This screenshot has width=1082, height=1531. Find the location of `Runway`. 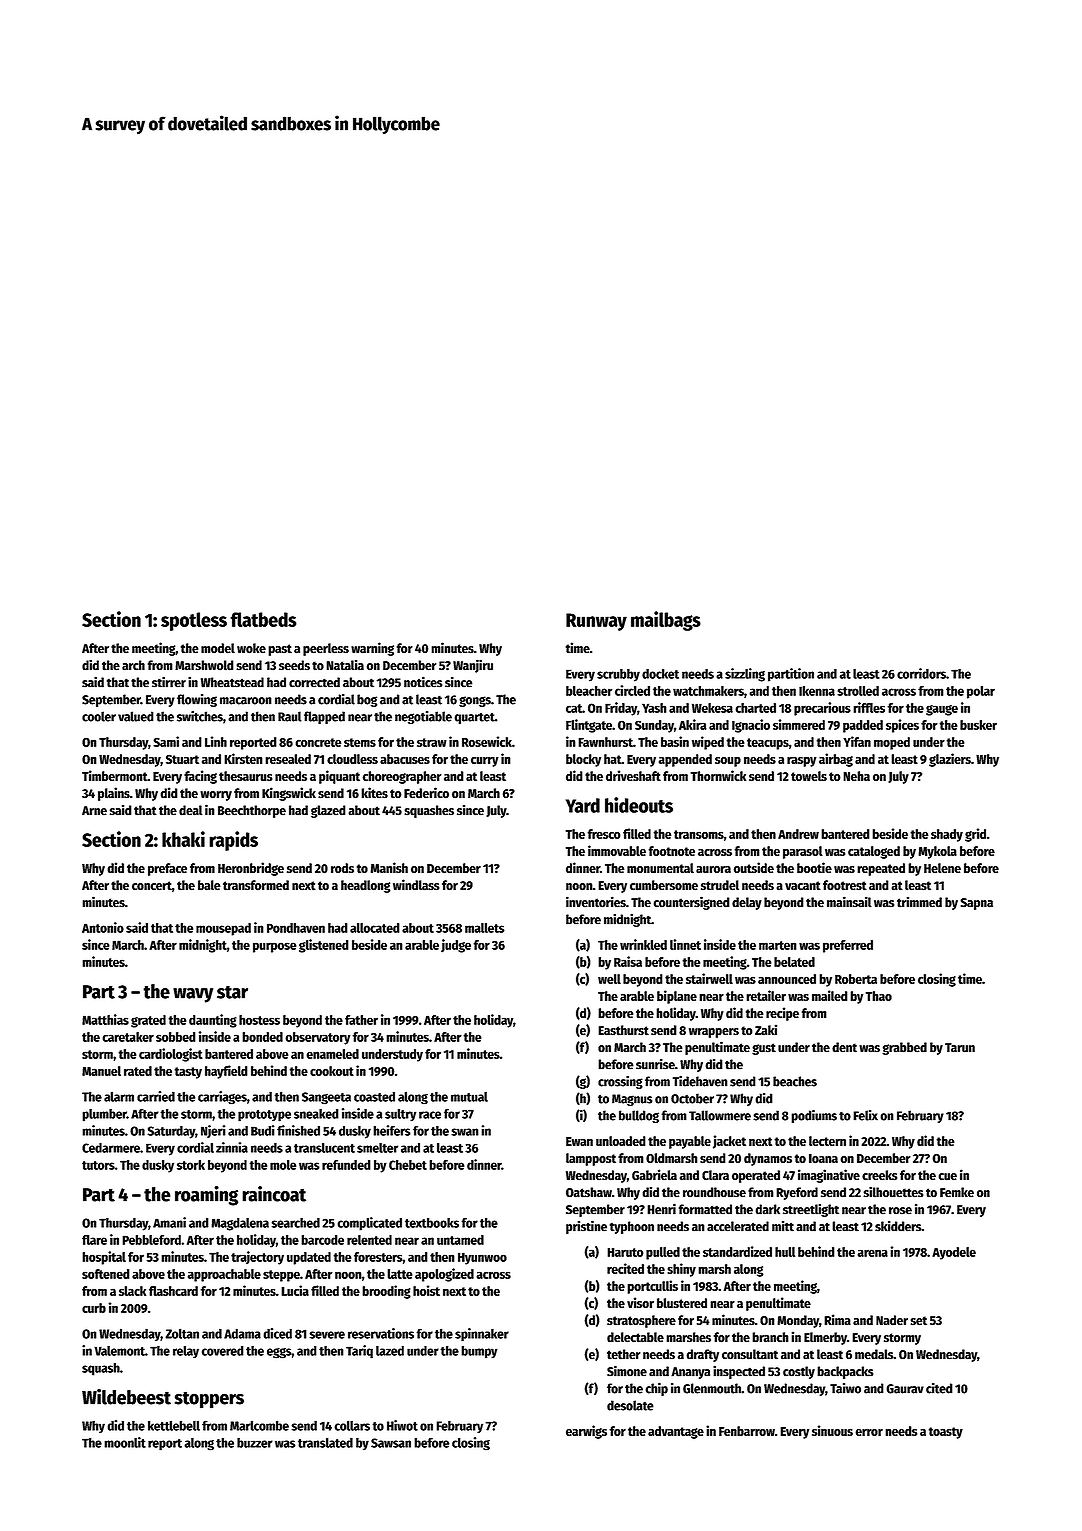

Runway is located at coordinates (596, 622).
